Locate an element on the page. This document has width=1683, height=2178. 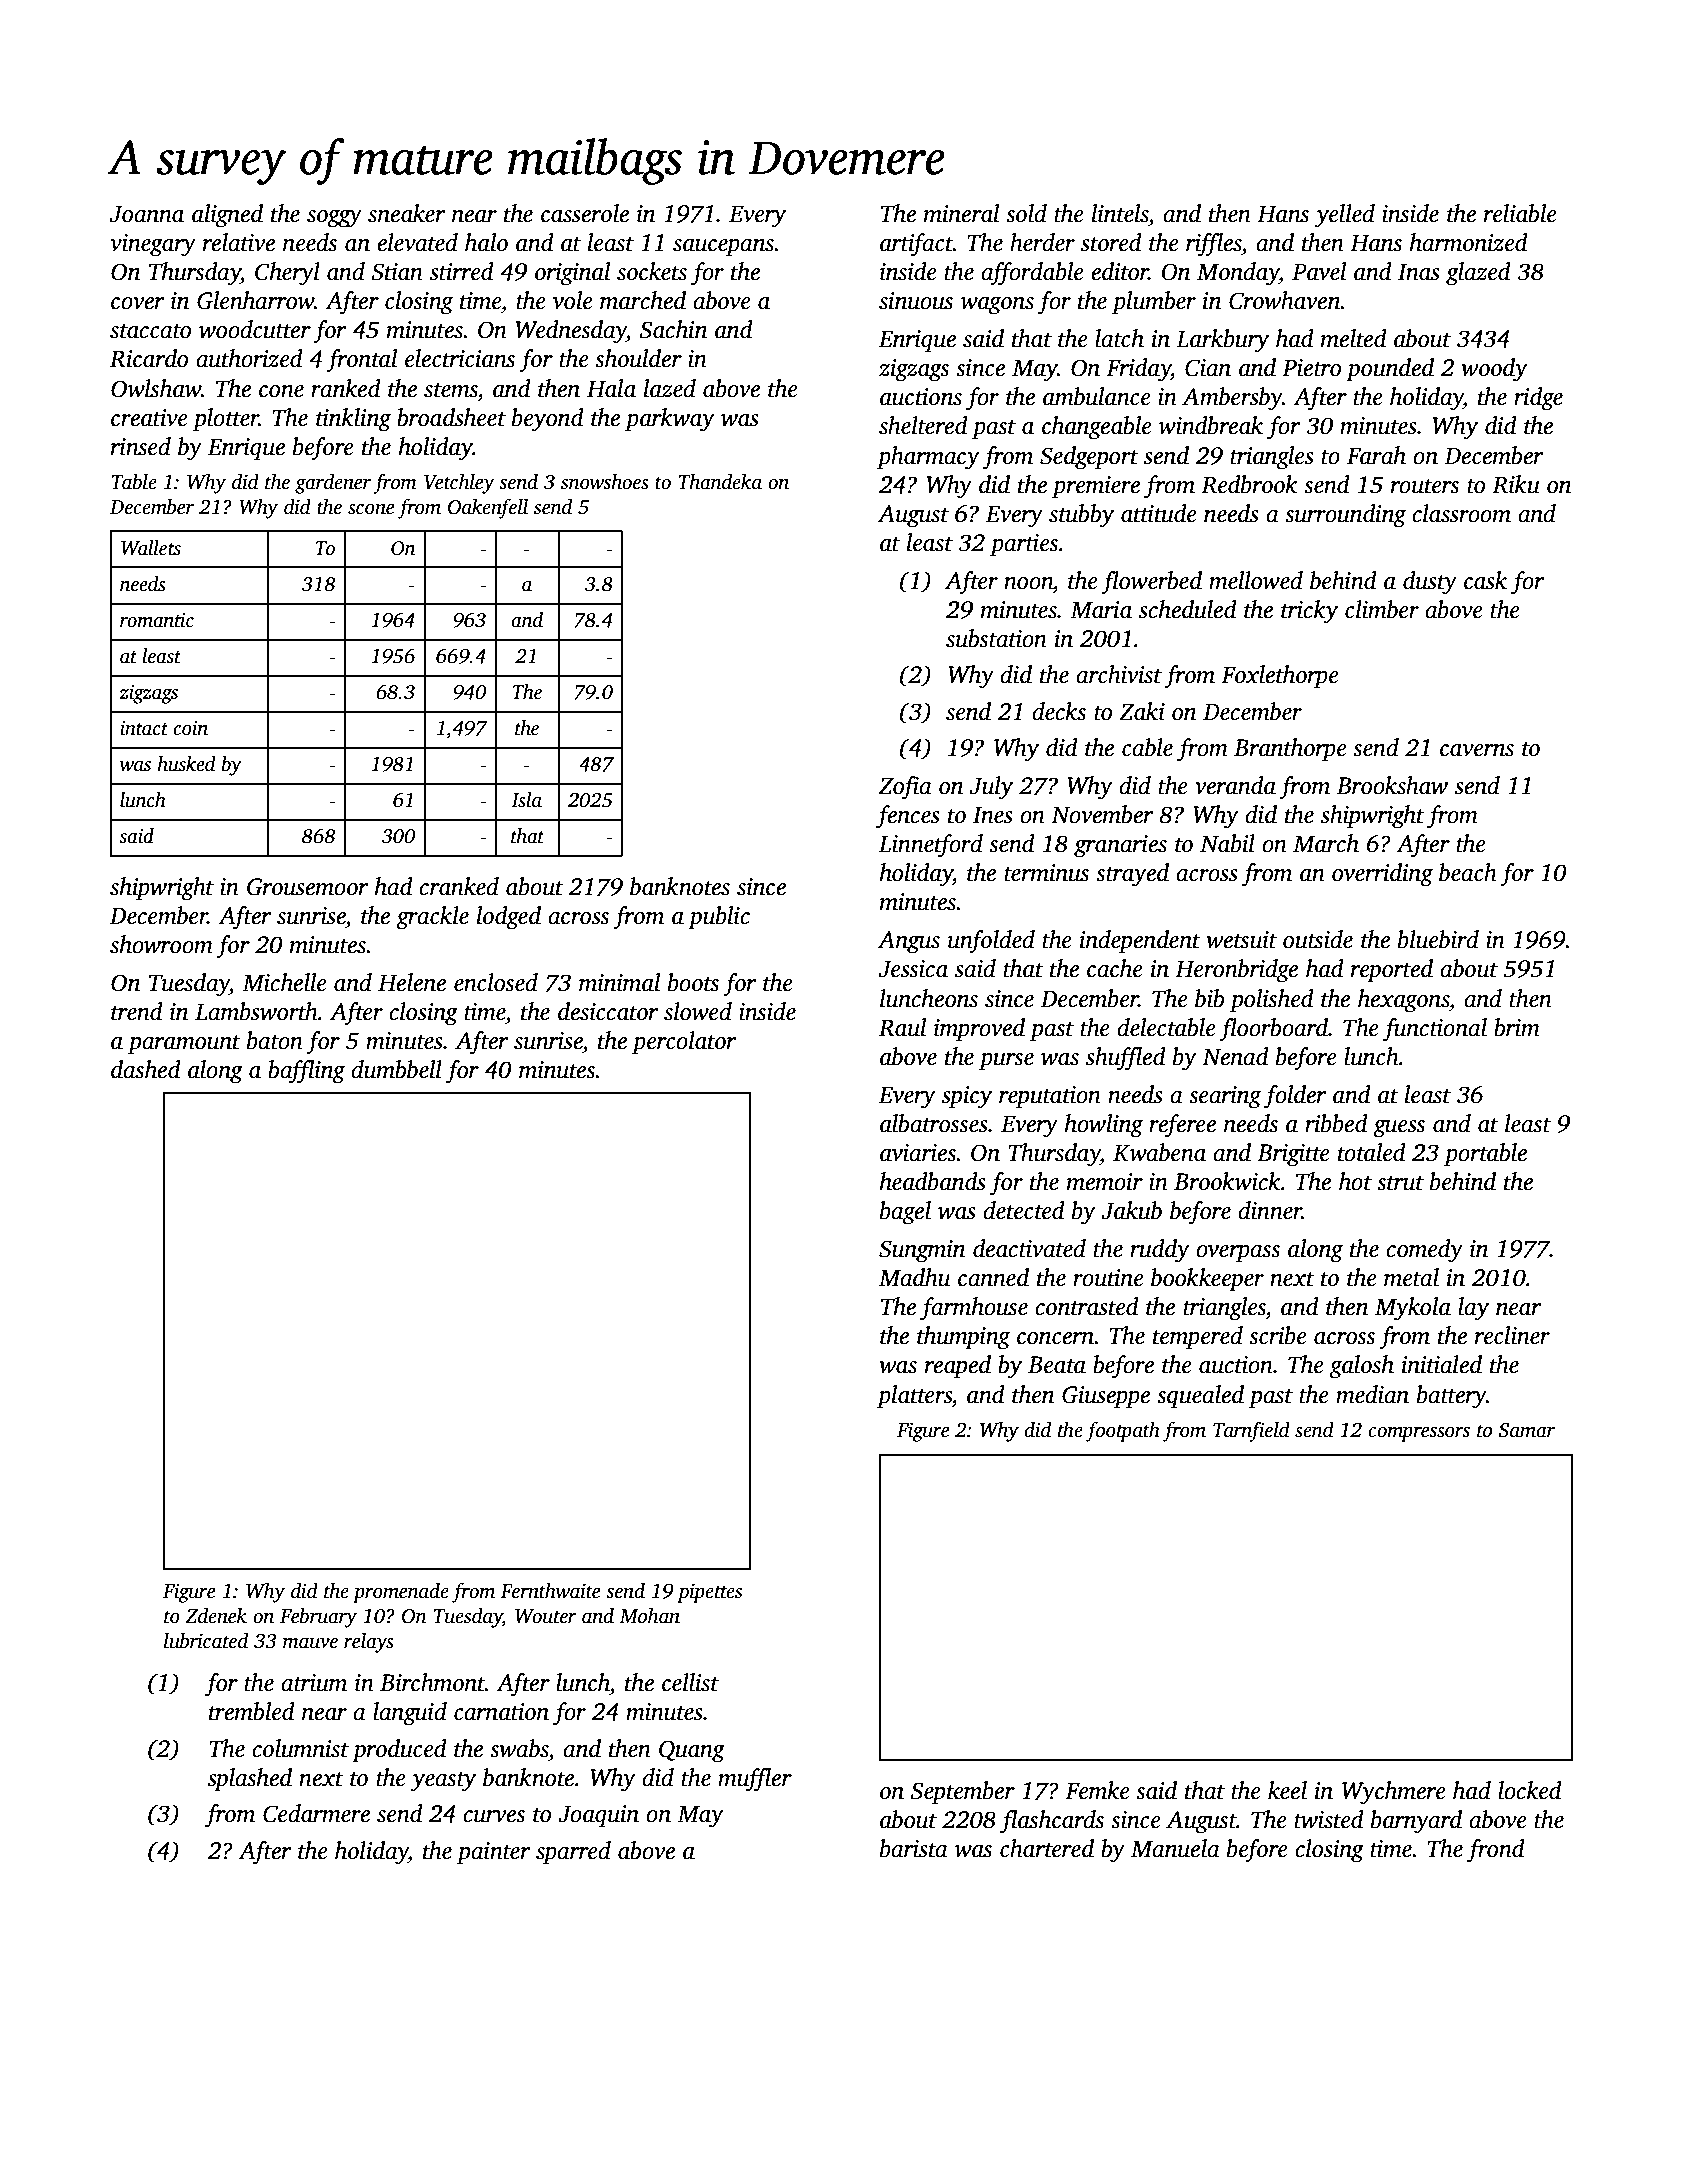
beach is located at coordinates (1468, 872).
